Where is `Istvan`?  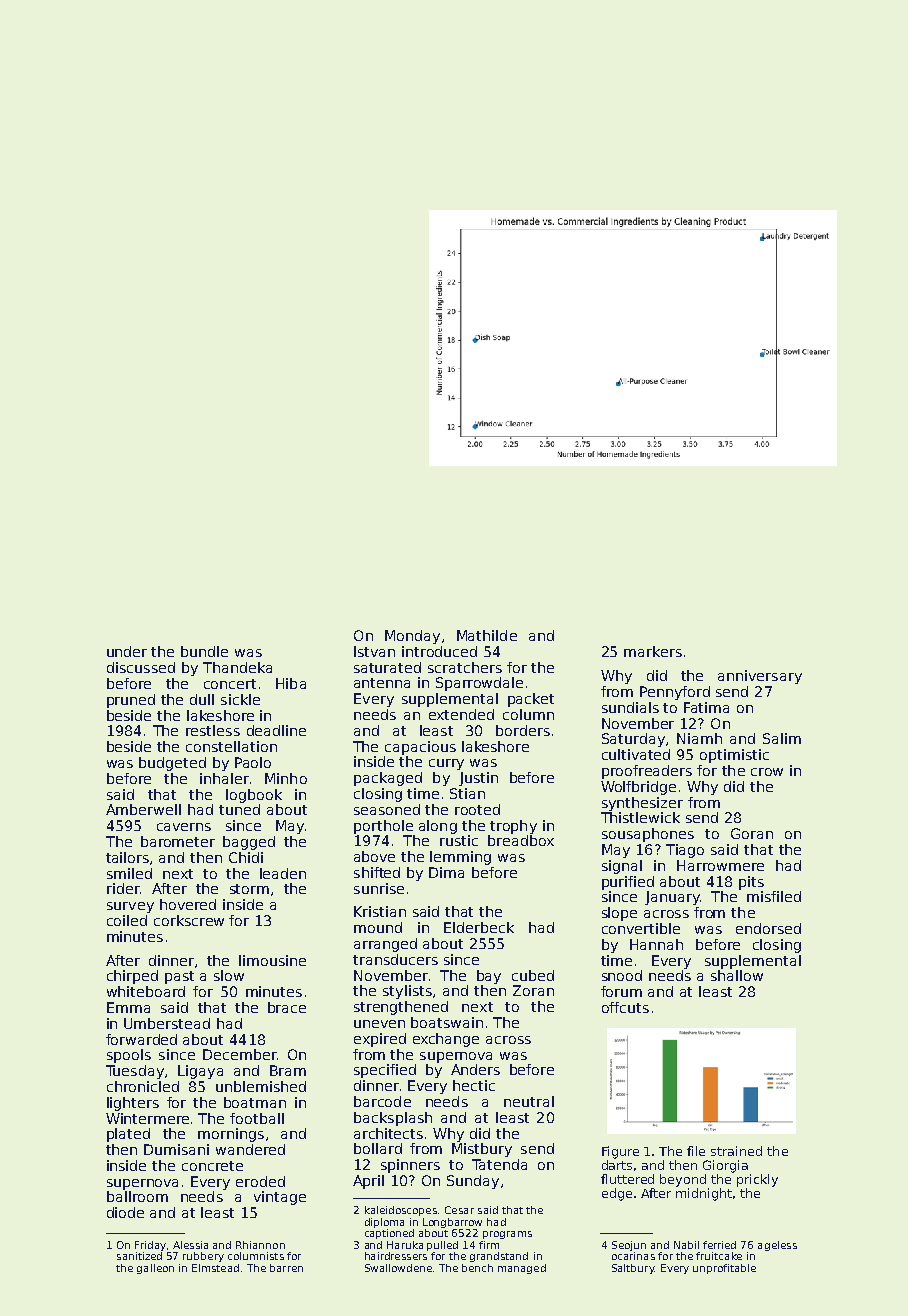
Istvan is located at coordinates (374, 651).
